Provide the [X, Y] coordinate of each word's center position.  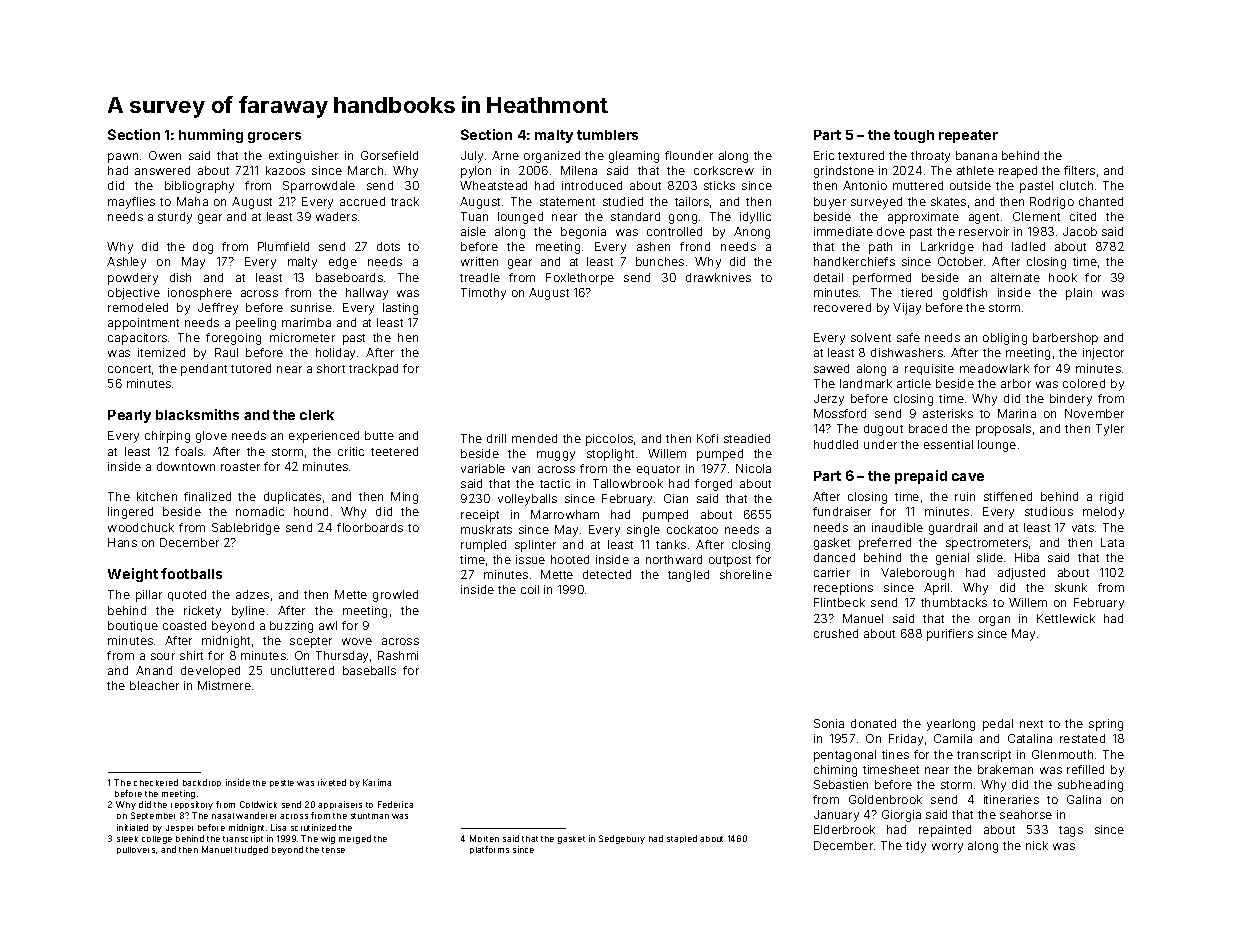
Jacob [1080, 231]
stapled [682, 839]
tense [333, 850]
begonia [583, 233]
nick [1037, 845]
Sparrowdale [319, 187]
